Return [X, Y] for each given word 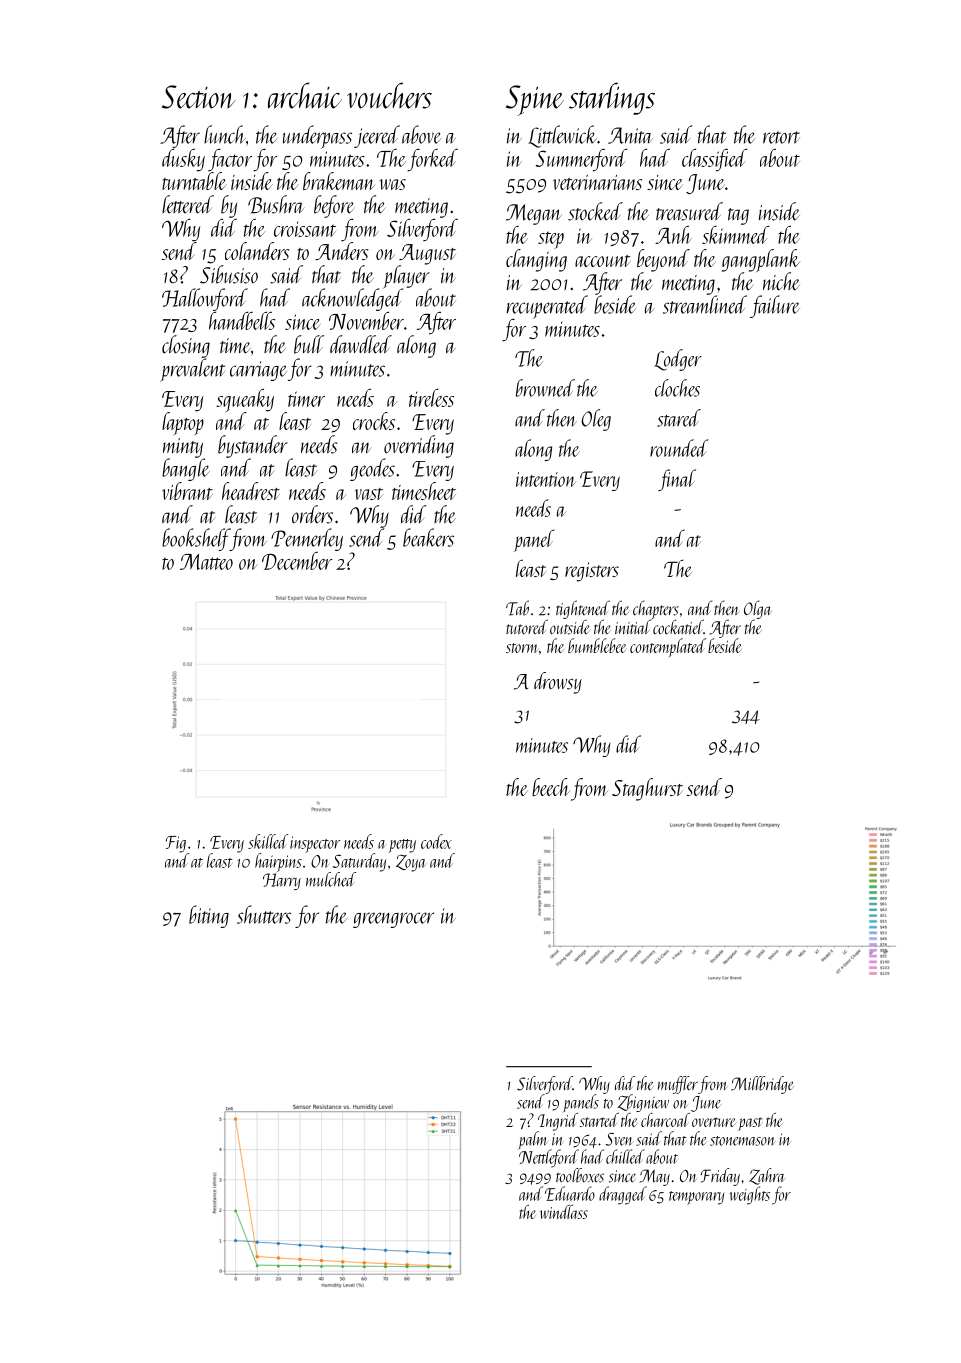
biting [209, 916]
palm [532, 1140]
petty [402, 846]
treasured [689, 211]
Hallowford [205, 299]
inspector [315, 844]
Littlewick [562, 136]
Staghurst [647, 789]
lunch [224, 134]
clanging [536, 260]
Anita [630, 135]
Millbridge [762, 1085]
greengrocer [393, 920]
